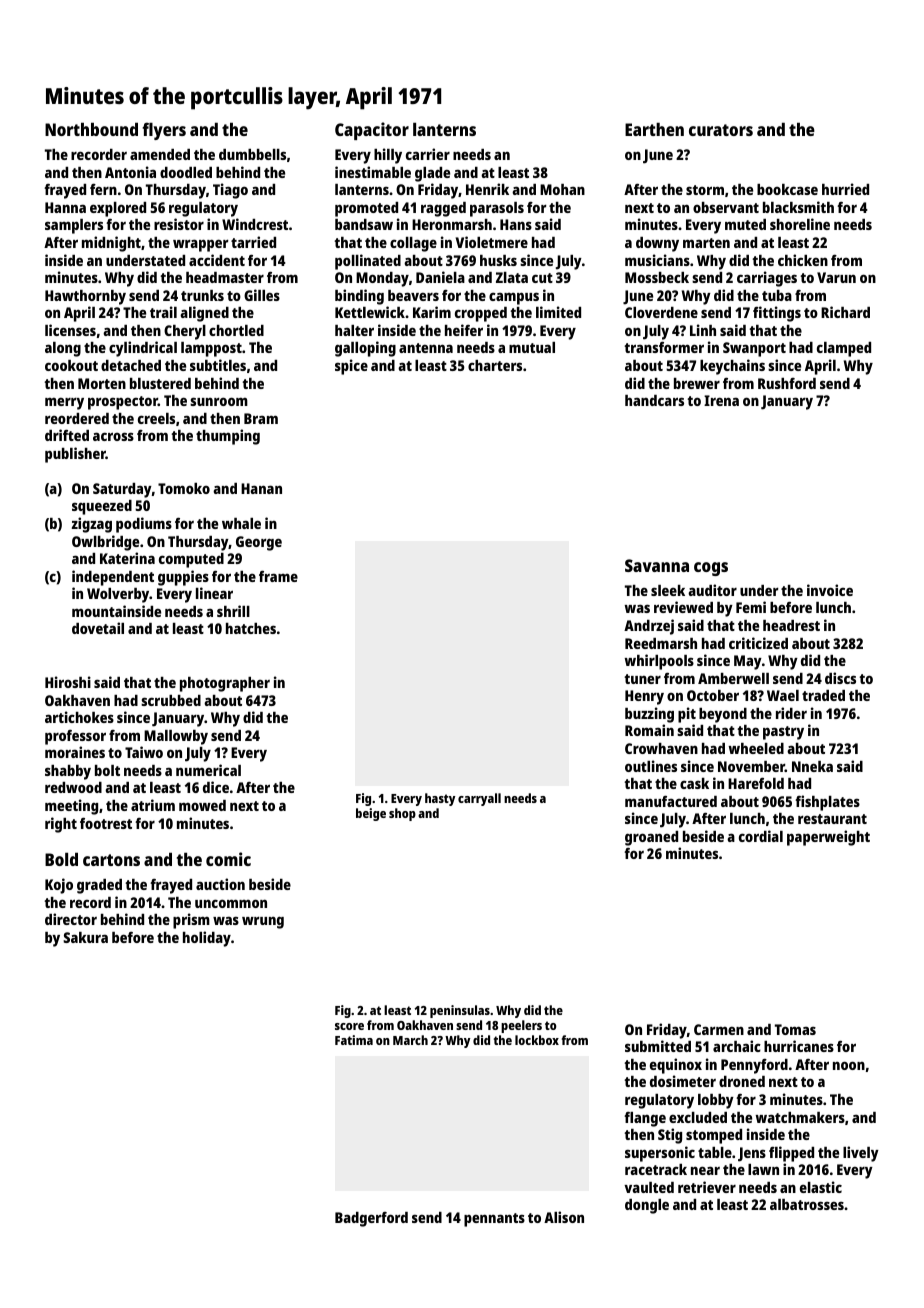 The image size is (924, 1308). What do you see at coordinates (372, 131) in the image?
I see `Capacitor` at bounding box center [372, 131].
